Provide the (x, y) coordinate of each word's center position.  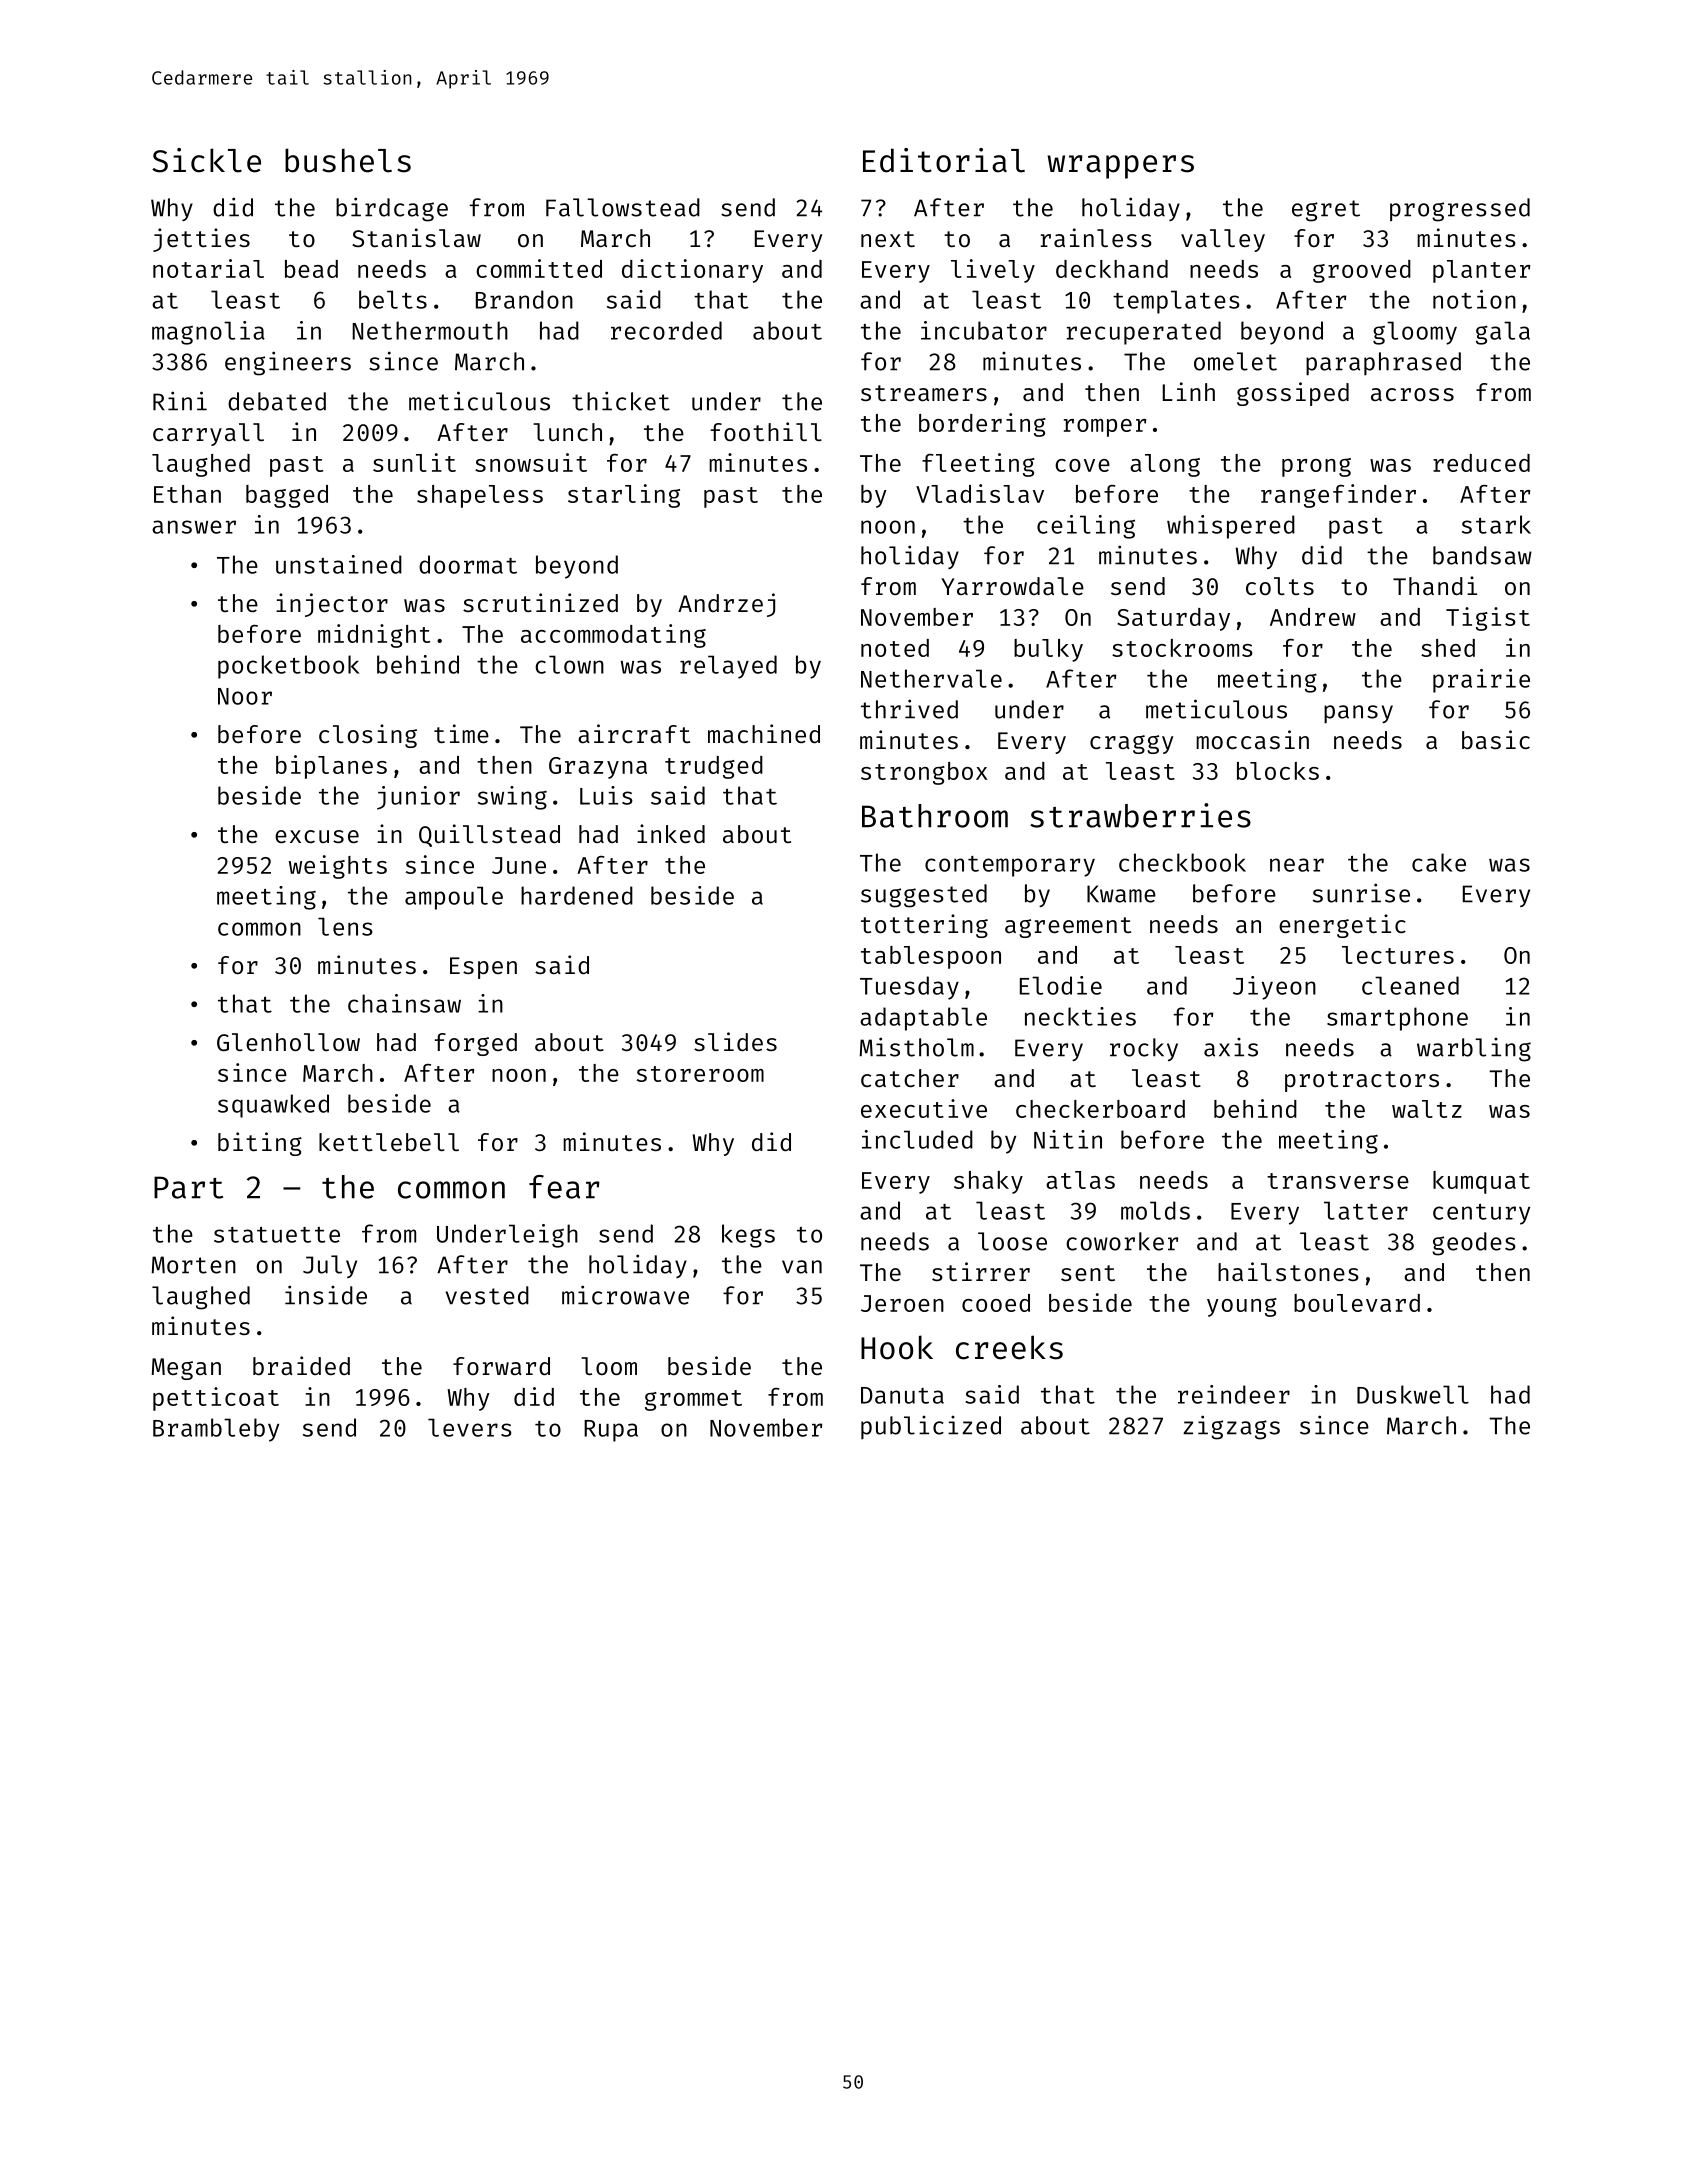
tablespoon (931, 957)
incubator (984, 330)
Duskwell (1413, 1394)
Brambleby (216, 1430)
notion (1474, 299)
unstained (339, 564)
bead (311, 269)
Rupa (611, 1431)
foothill (766, 431)
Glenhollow (288, 1042)
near (1297, 865)
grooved (1362, 271)
